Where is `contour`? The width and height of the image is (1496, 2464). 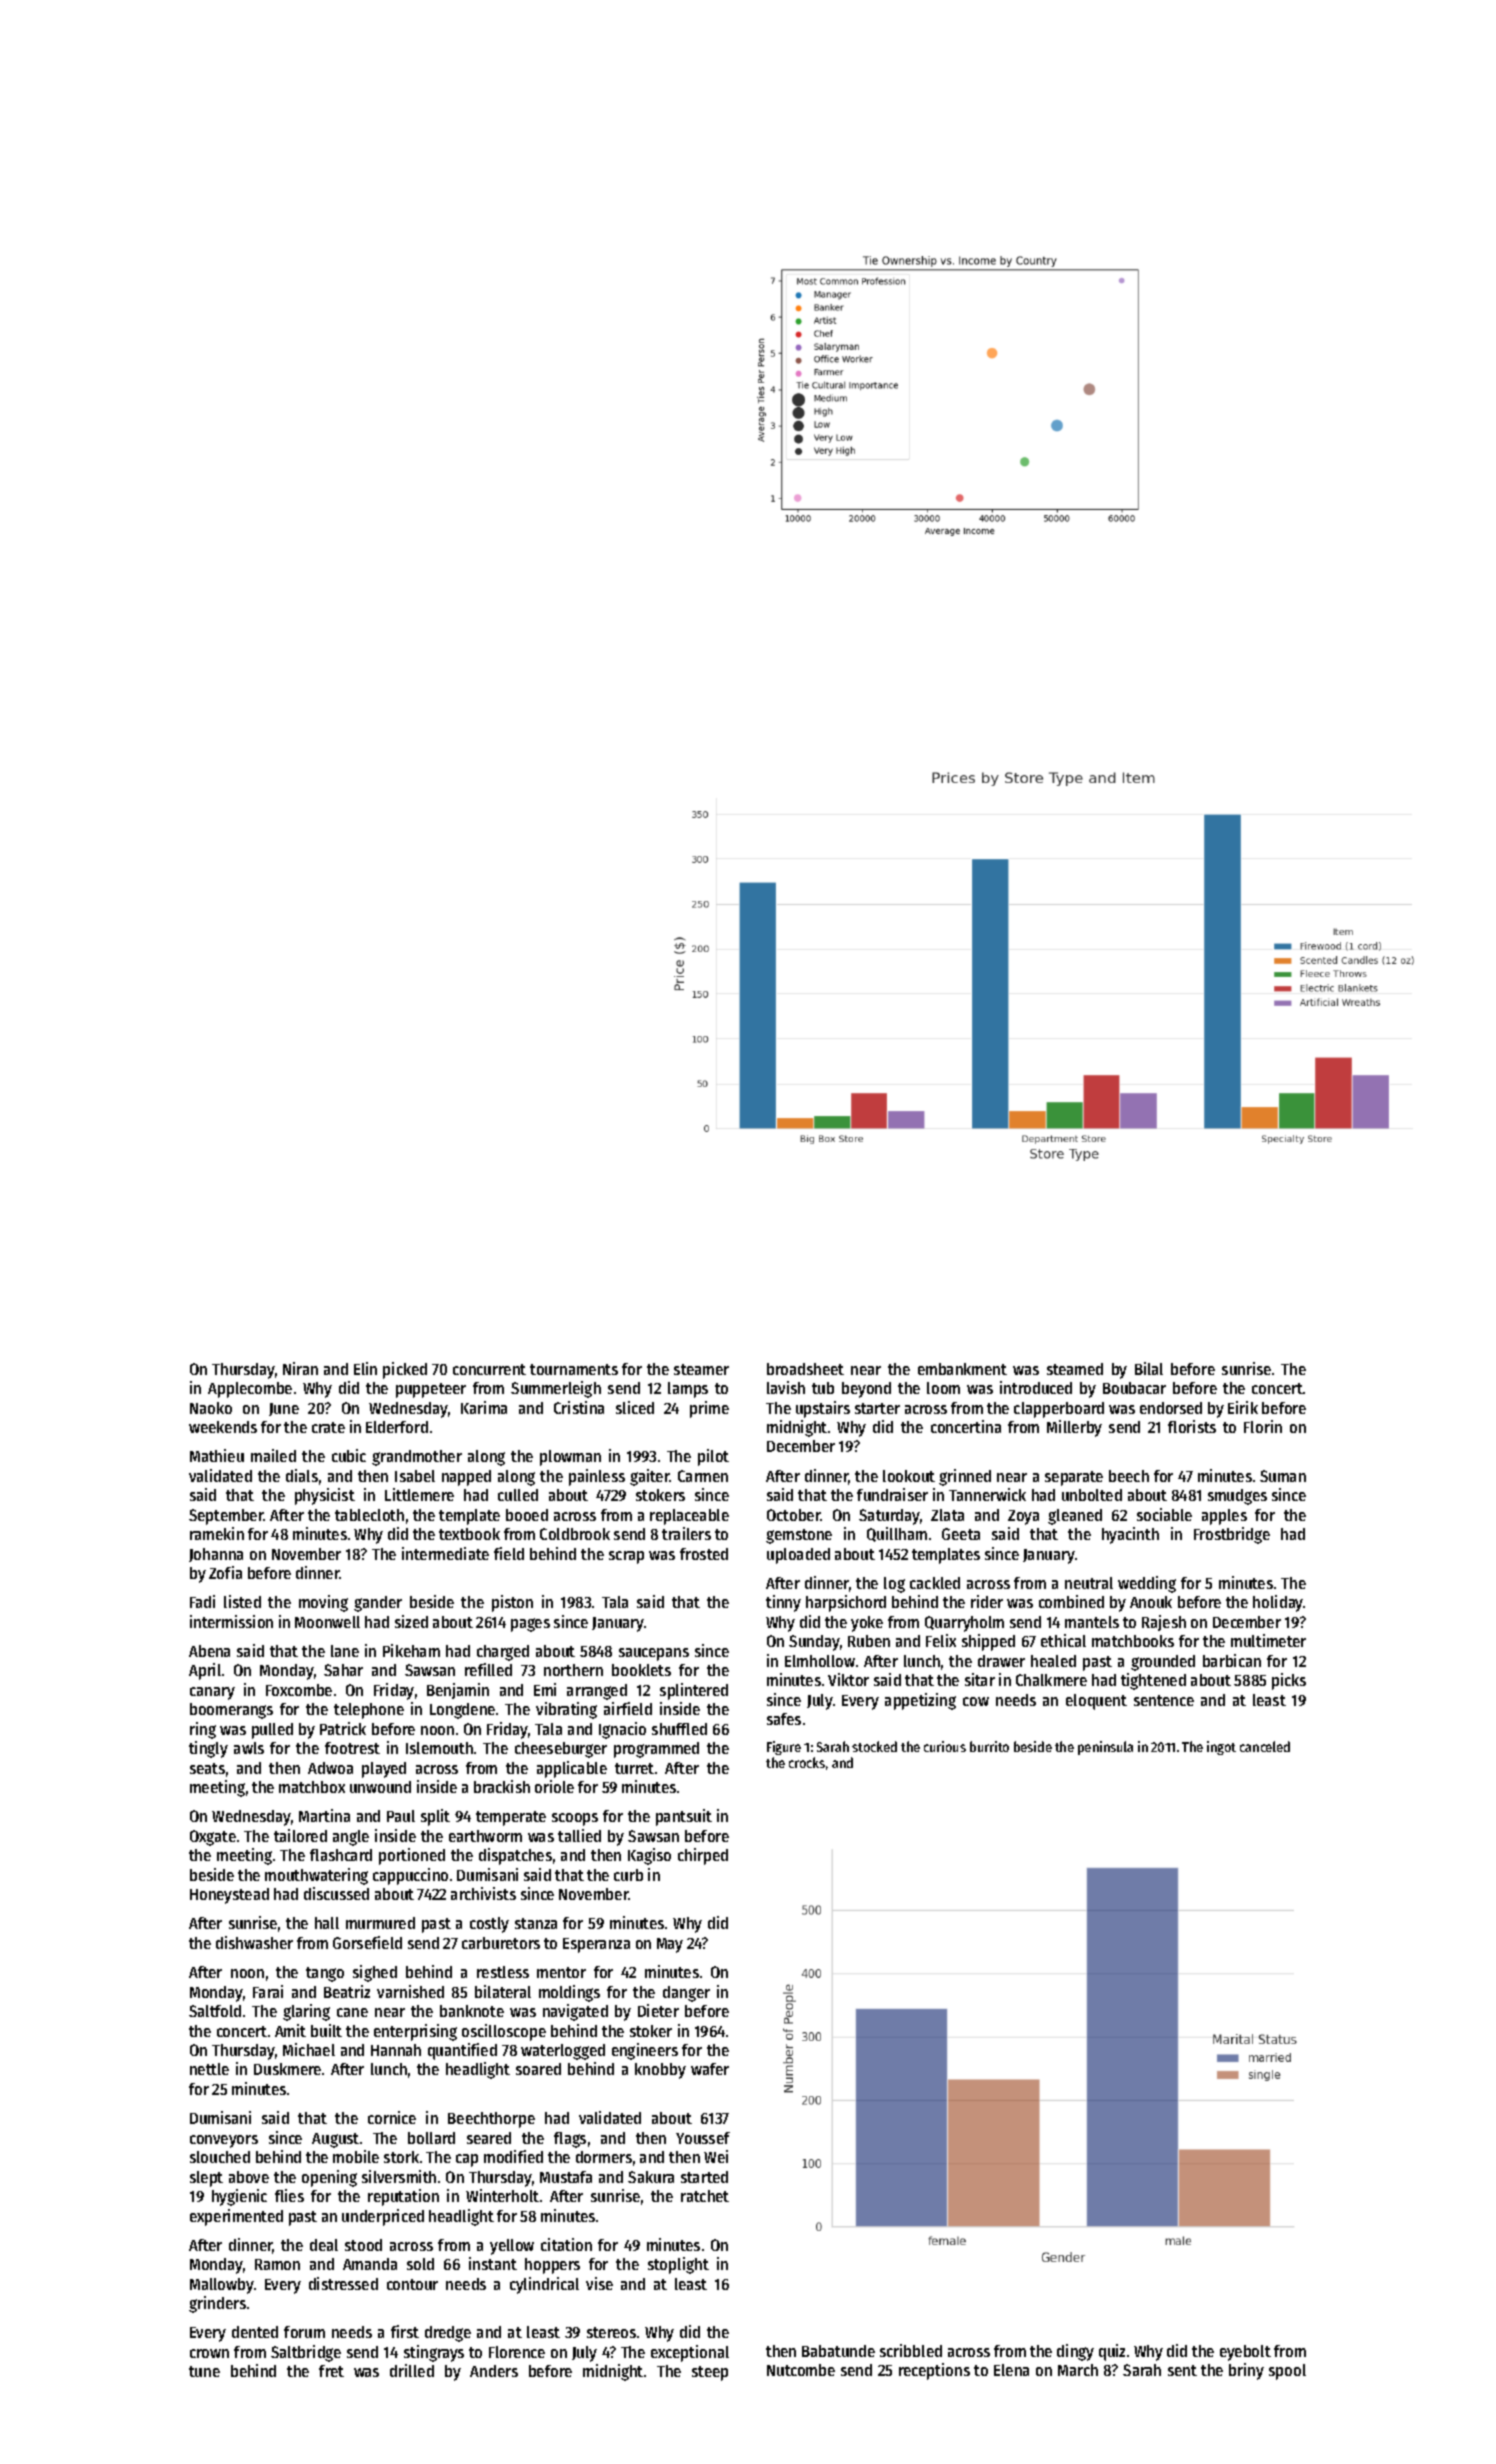 contour is located at coordinates (412, 2284).
